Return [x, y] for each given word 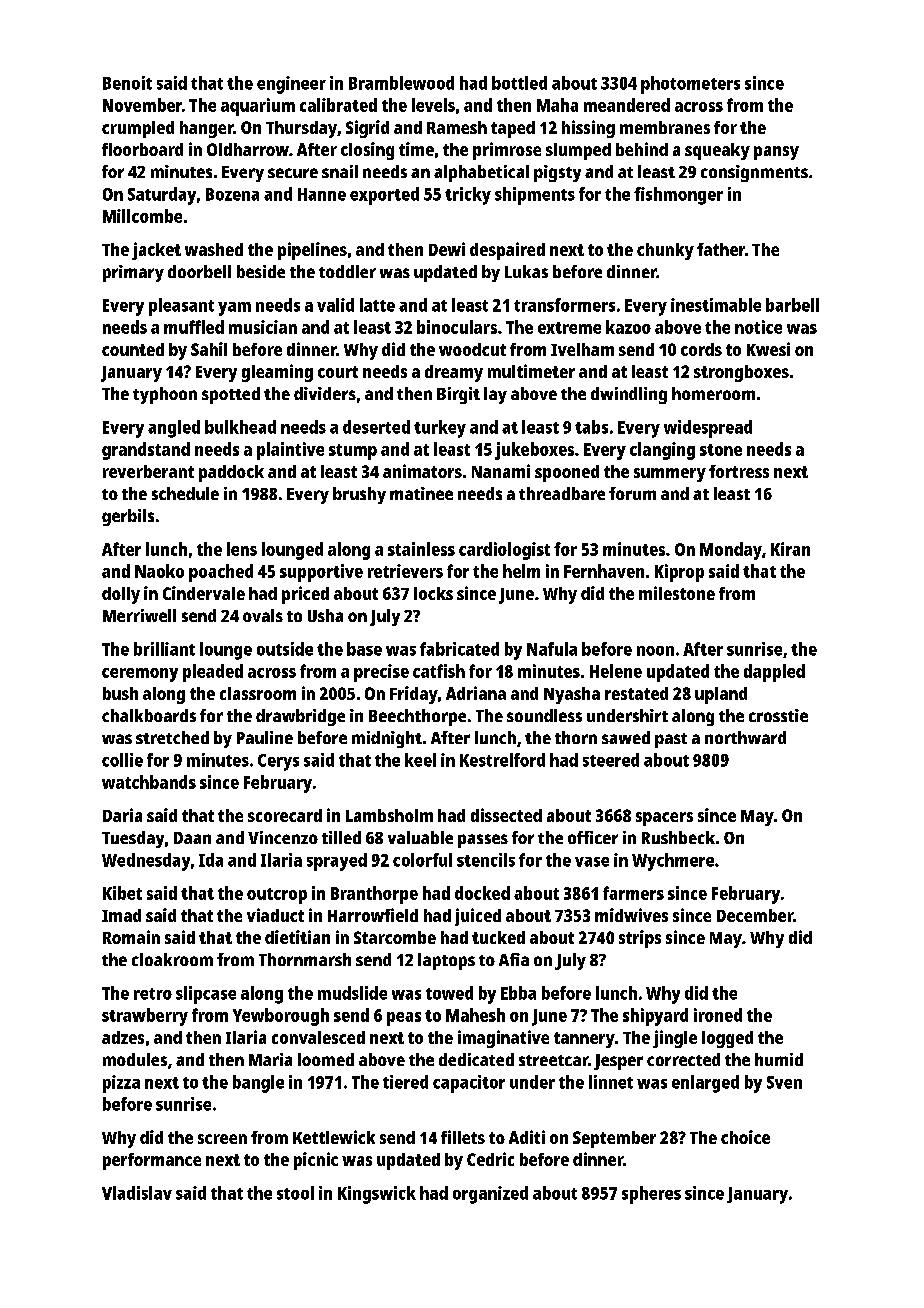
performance [152, 1161]
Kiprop [679, 573]
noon [655, 651]
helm [521, 571]
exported [384, 196]
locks [433, 593]
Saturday [162, 196]
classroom [258, 693]
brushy [359, 495]
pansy [776, 153]
